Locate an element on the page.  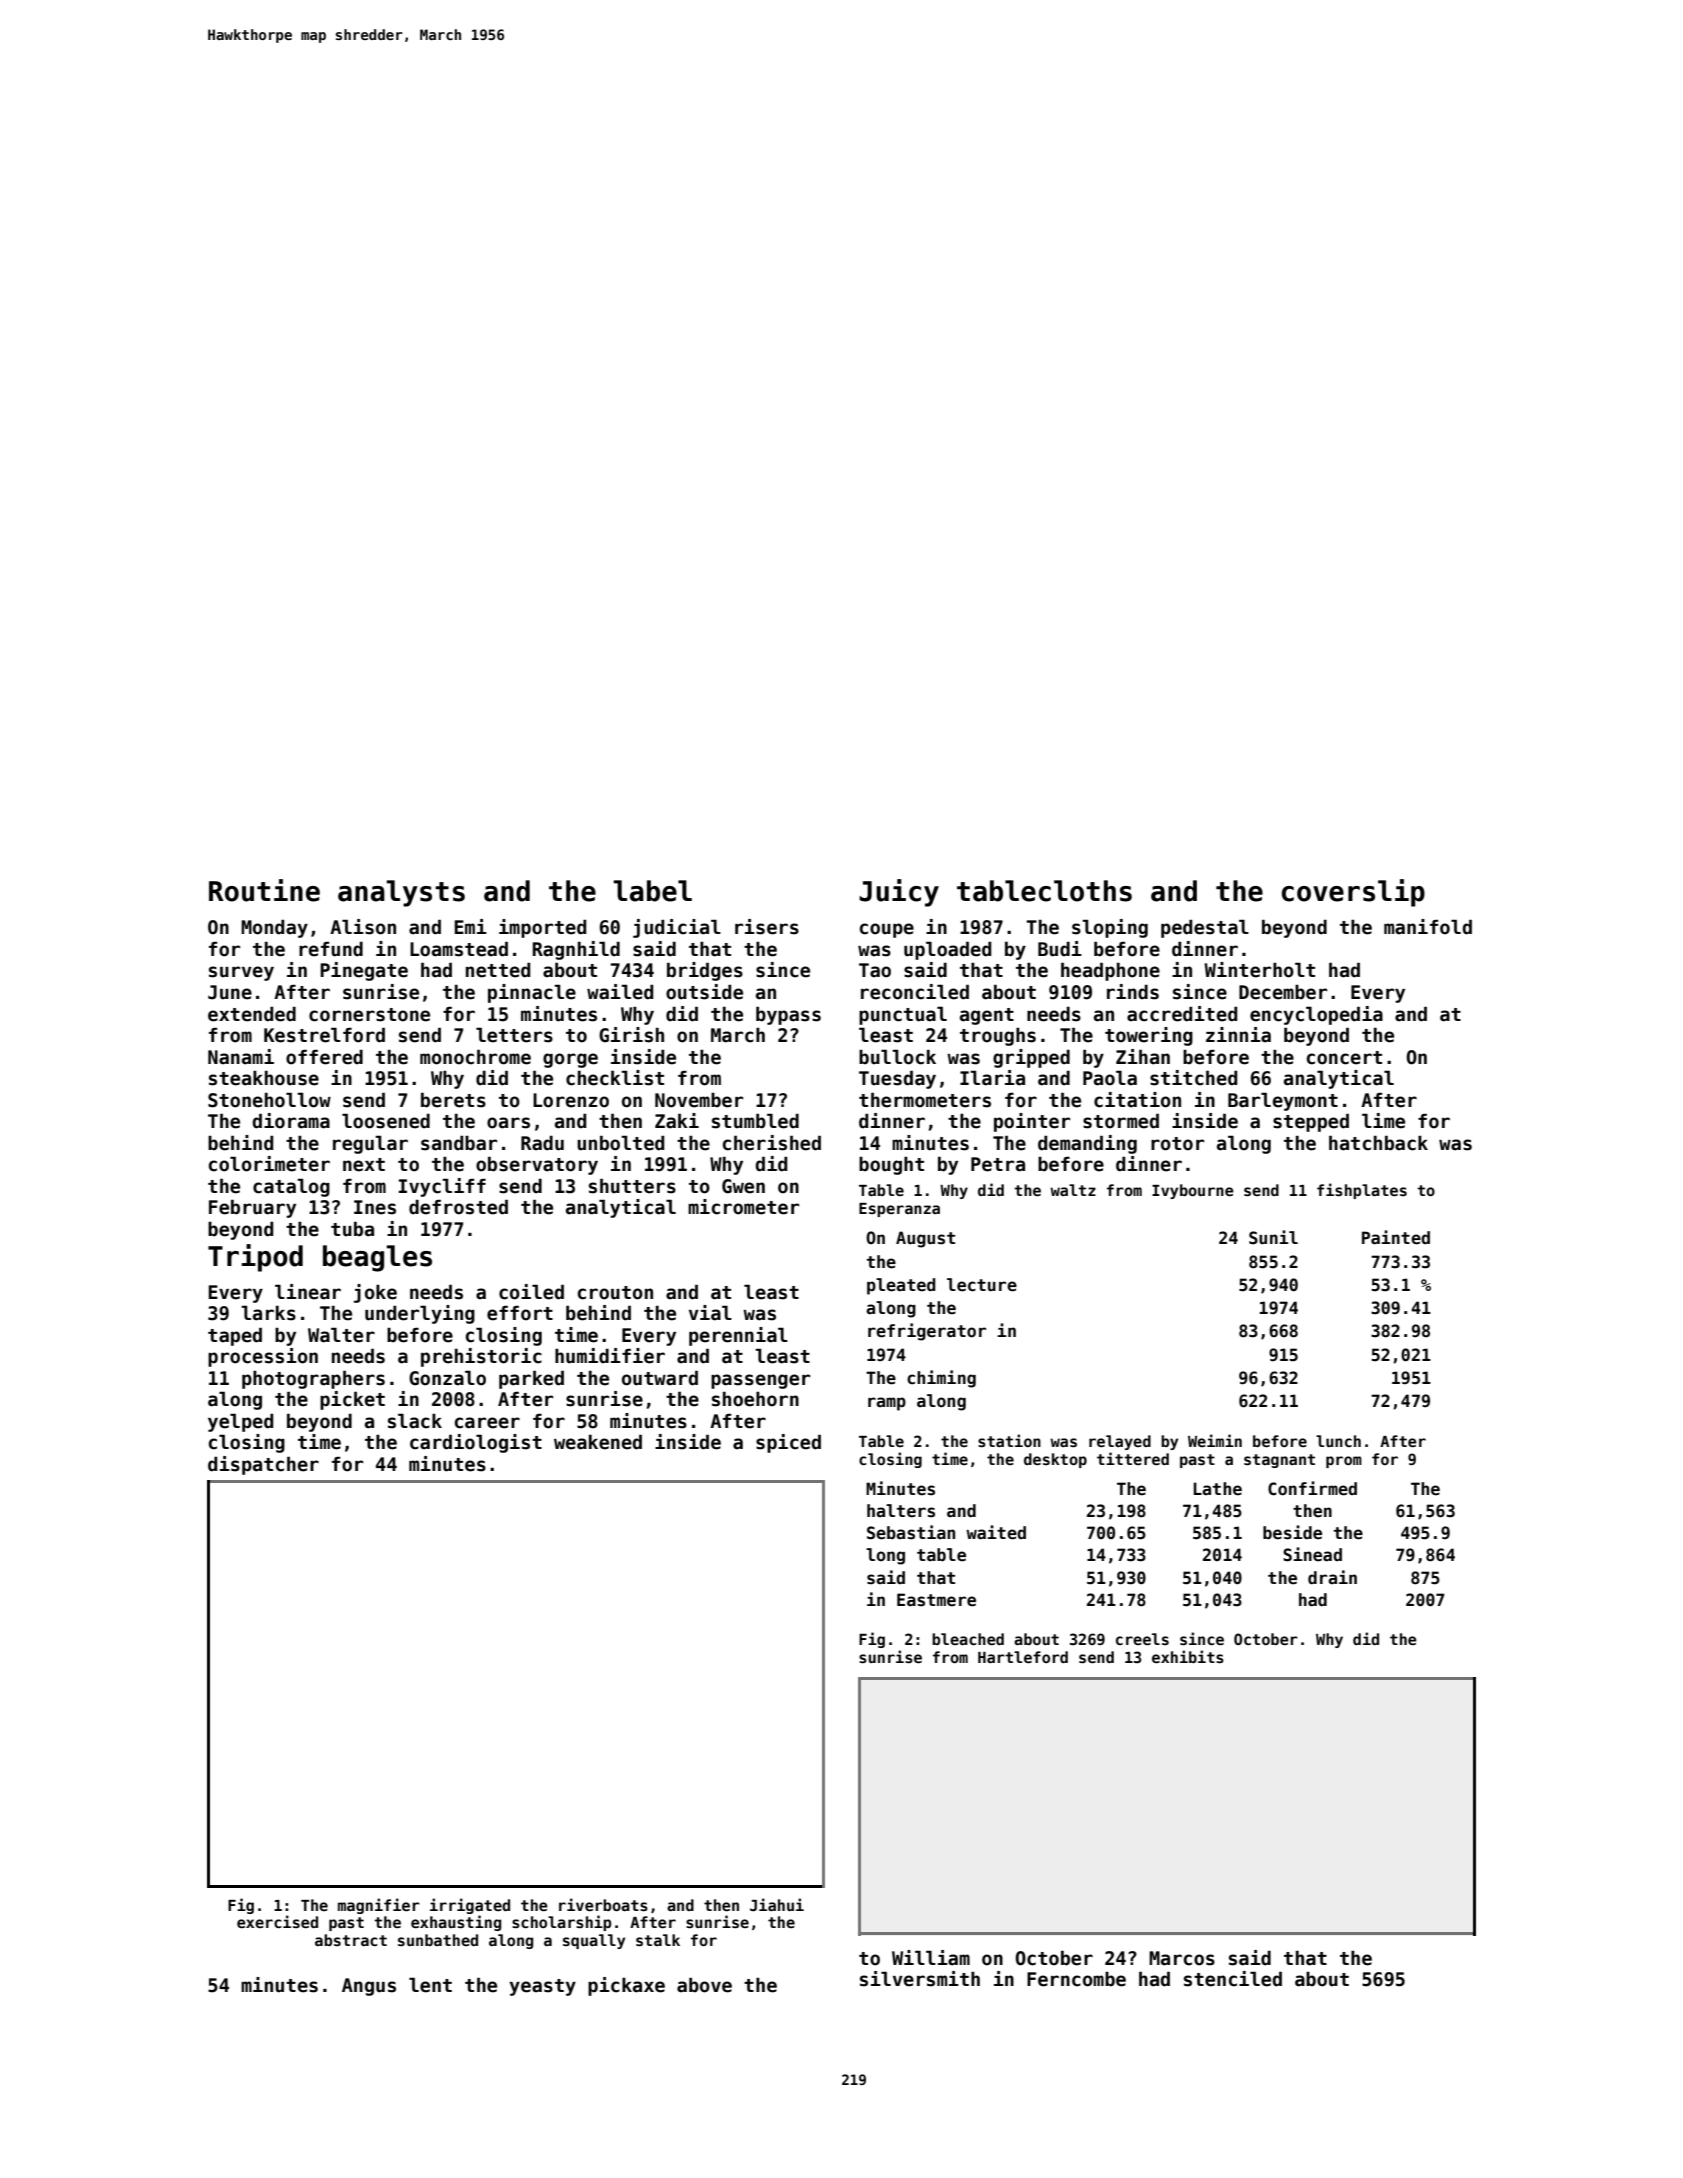
dispatcher is located at coordinates (263, 1465).
